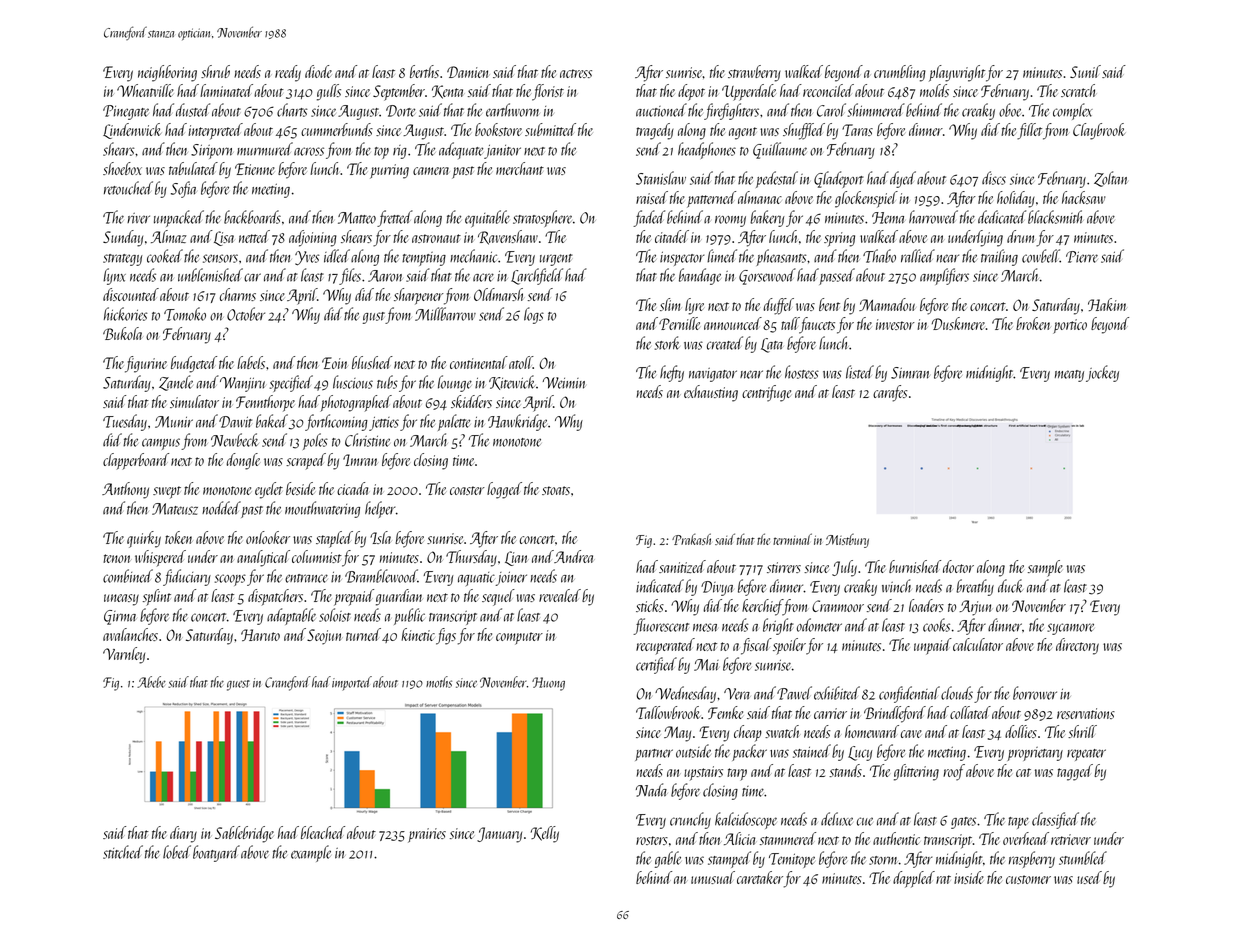 This image has height=952, width=1233. Describe the element at coordinates (367, 440) in the image. I see `Christine` at that location.
